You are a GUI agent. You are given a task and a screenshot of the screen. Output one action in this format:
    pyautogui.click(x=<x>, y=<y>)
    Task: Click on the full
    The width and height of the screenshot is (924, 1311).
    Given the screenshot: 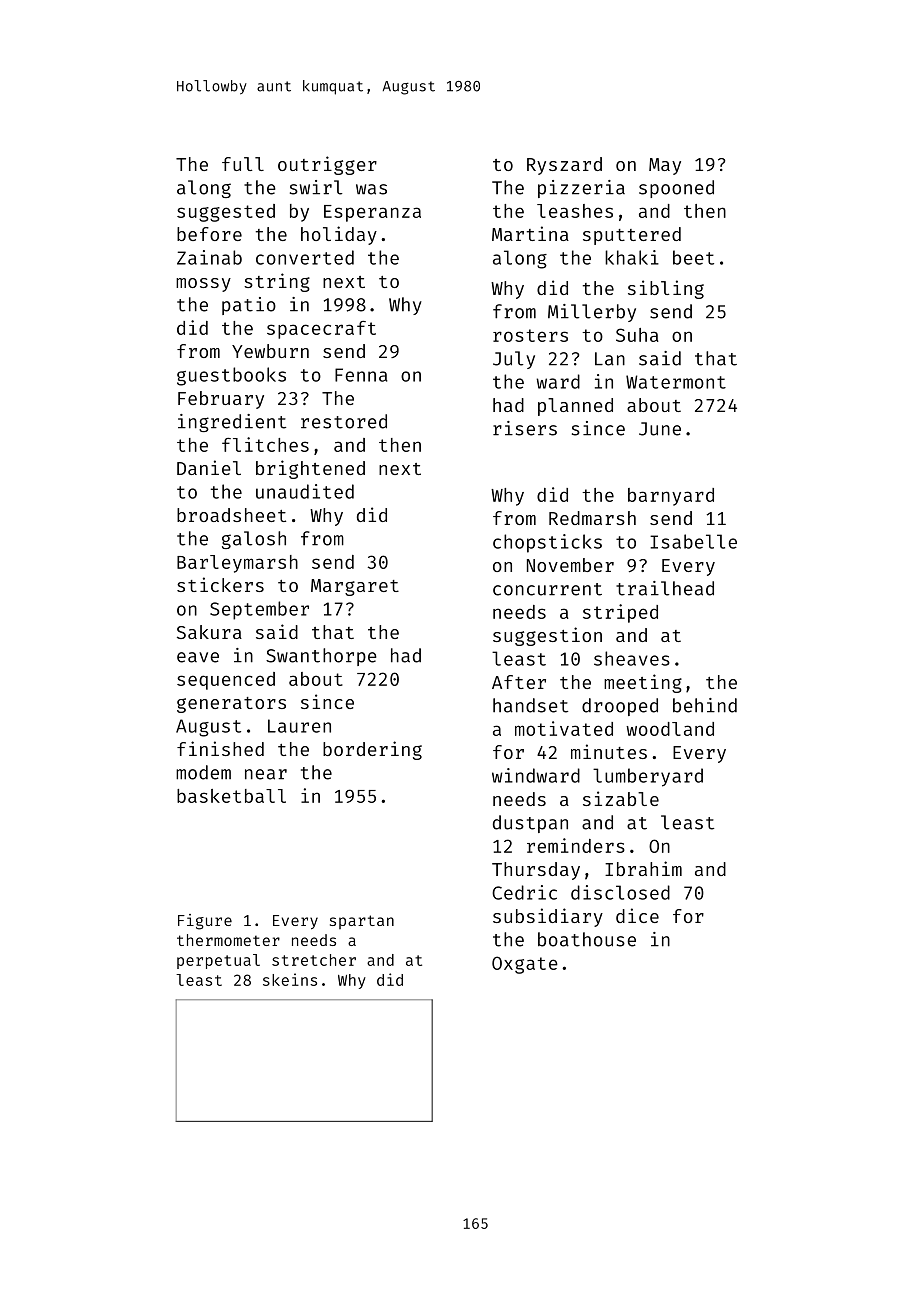 What is the action you would take?
    pyautogui.click(x=243, y=164)
